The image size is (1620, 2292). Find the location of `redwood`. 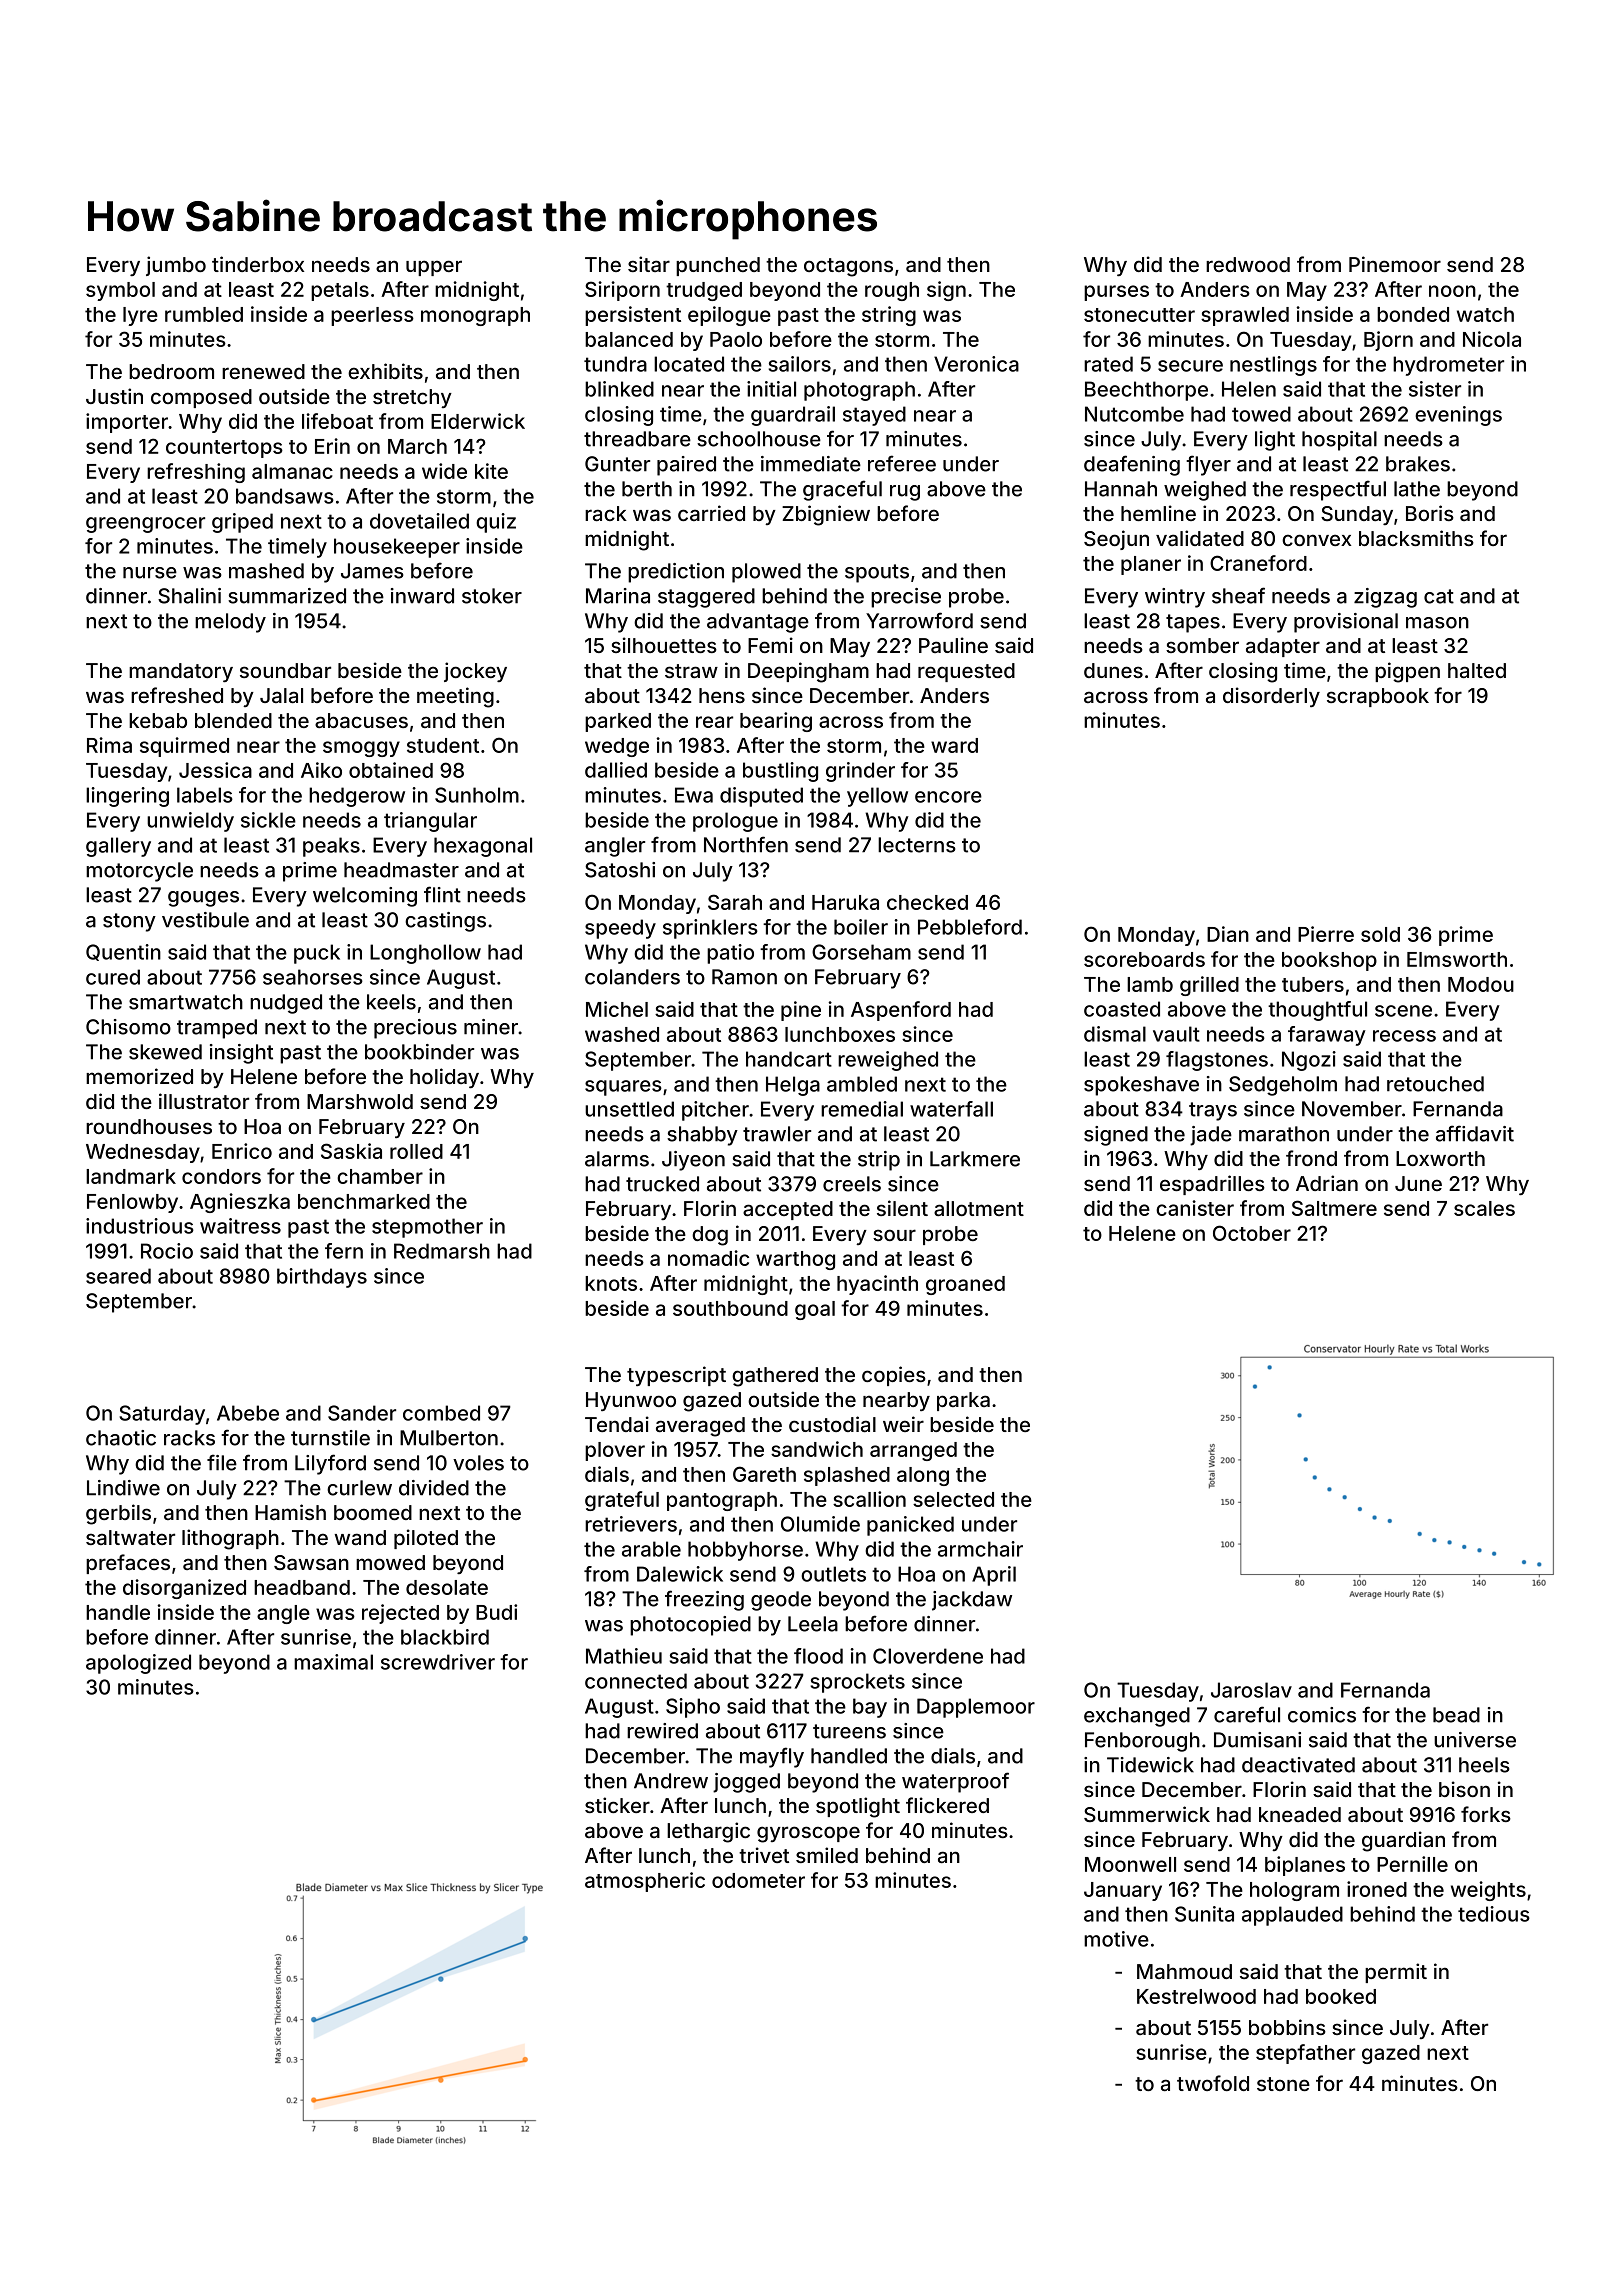

redwood is located at coordinates (1248, 264).
